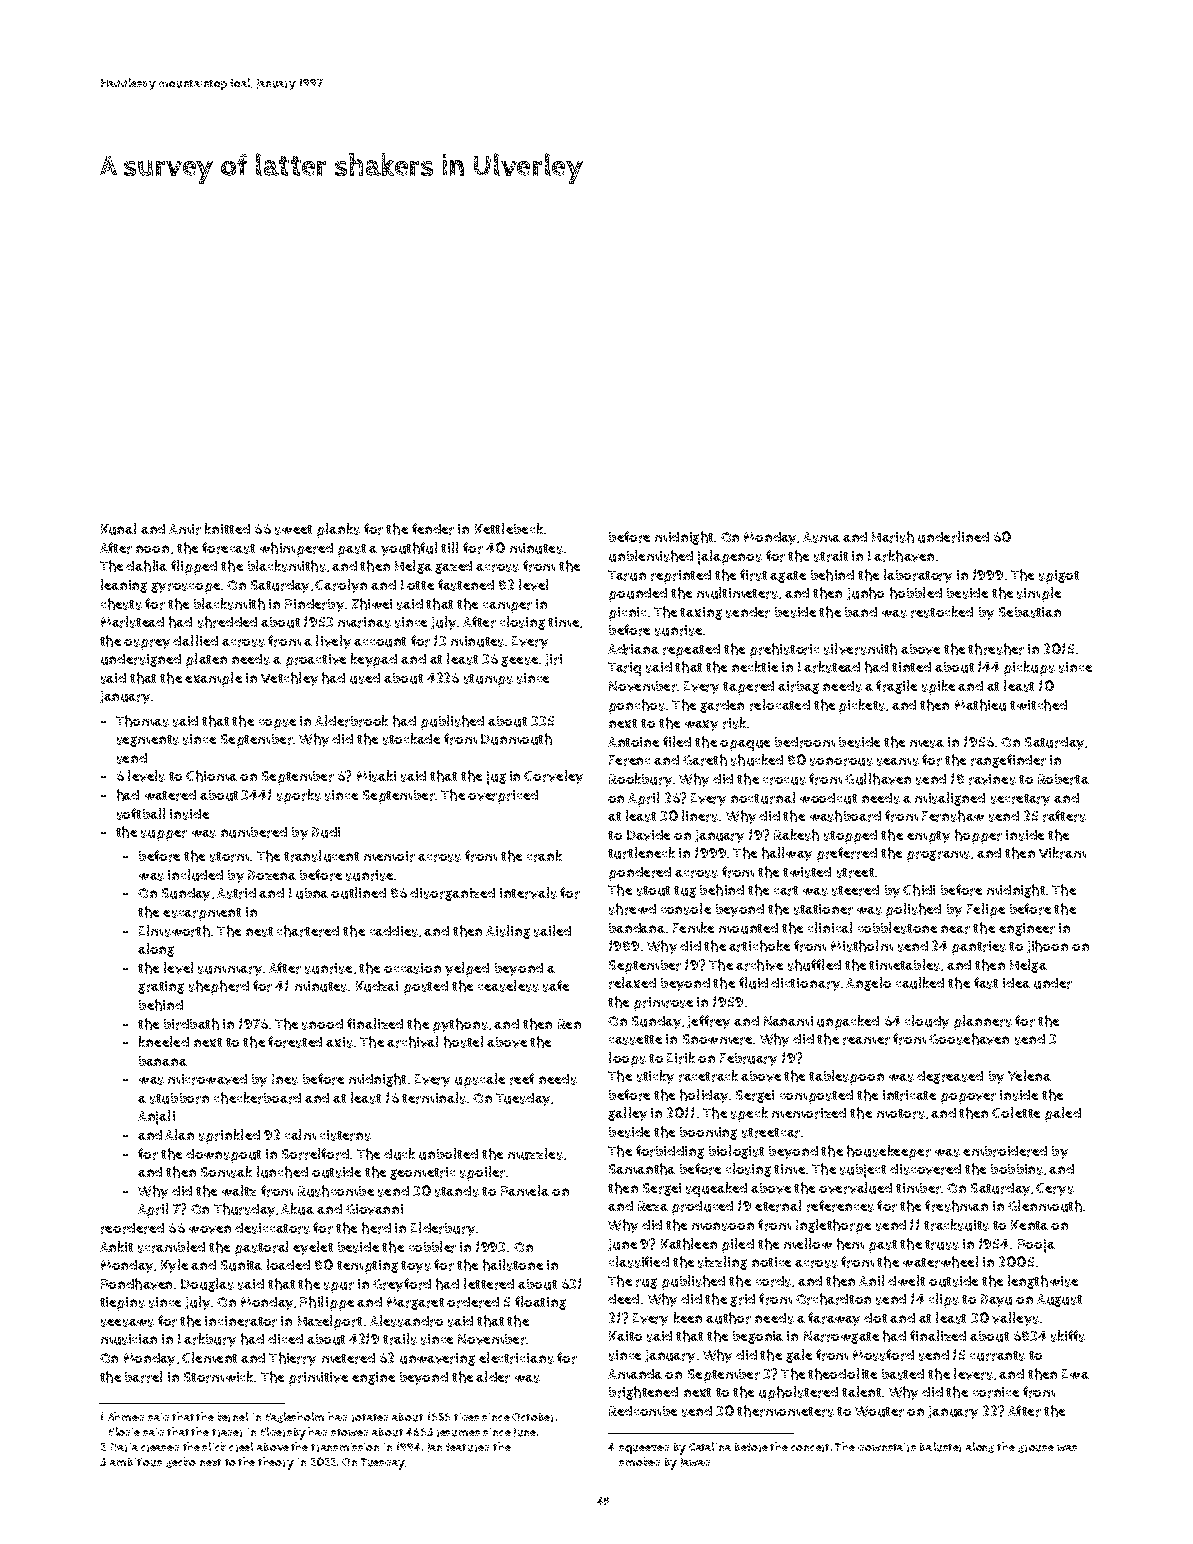 The width and height of the screenshot is (1193, 1544). What do you see at coordinates (918, 576) in the screenshot?
I see `laboratory` at bounding box center [918, 576].
